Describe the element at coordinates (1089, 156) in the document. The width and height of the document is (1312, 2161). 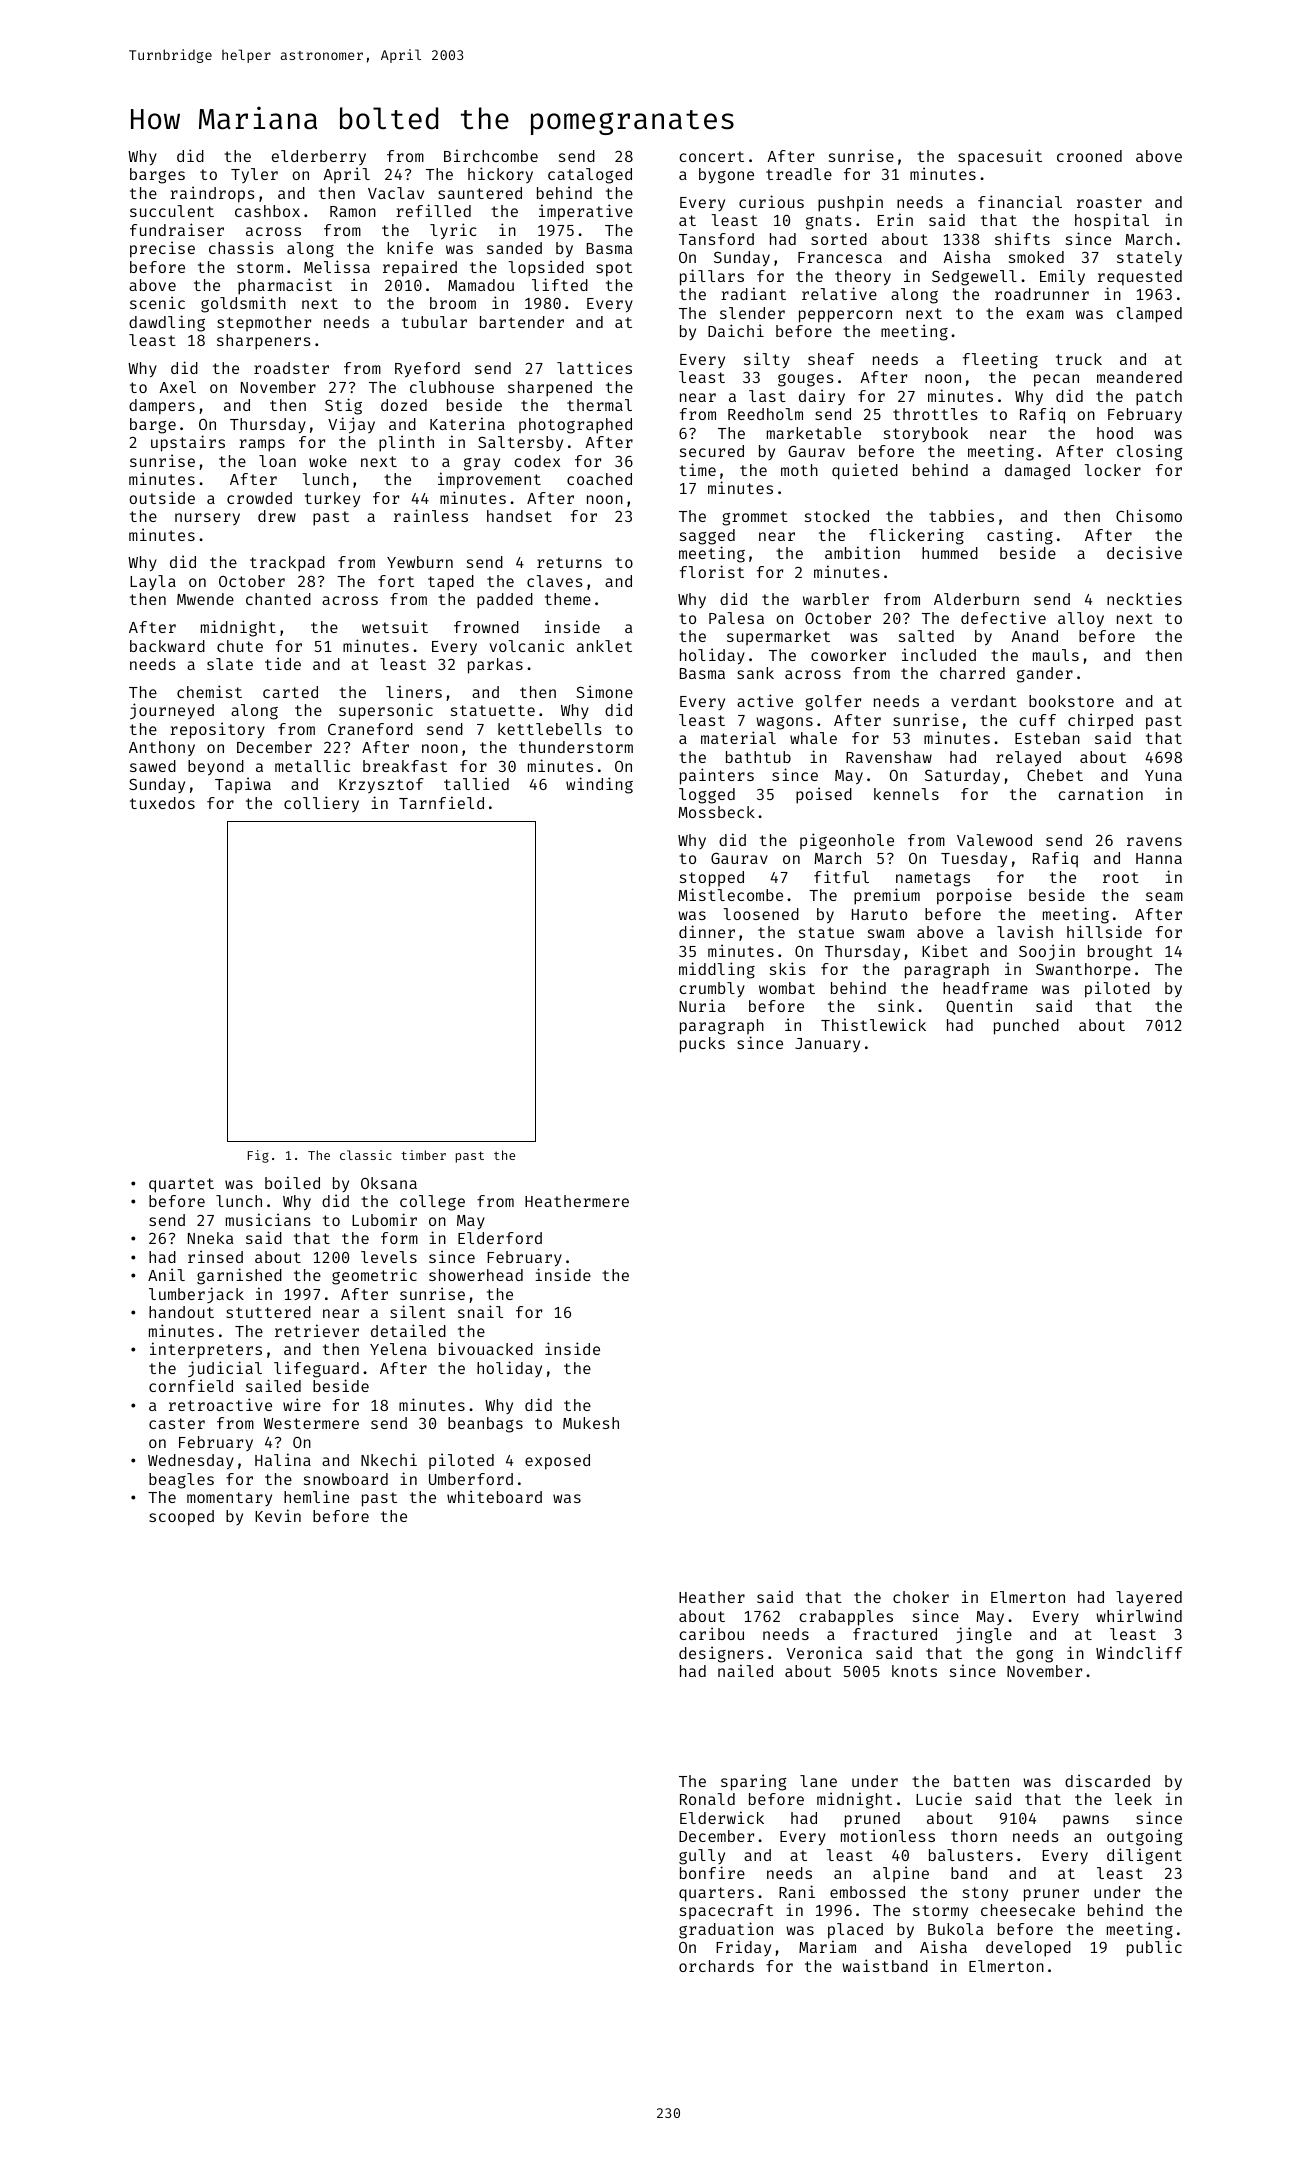
I see `crooned` at that location.
